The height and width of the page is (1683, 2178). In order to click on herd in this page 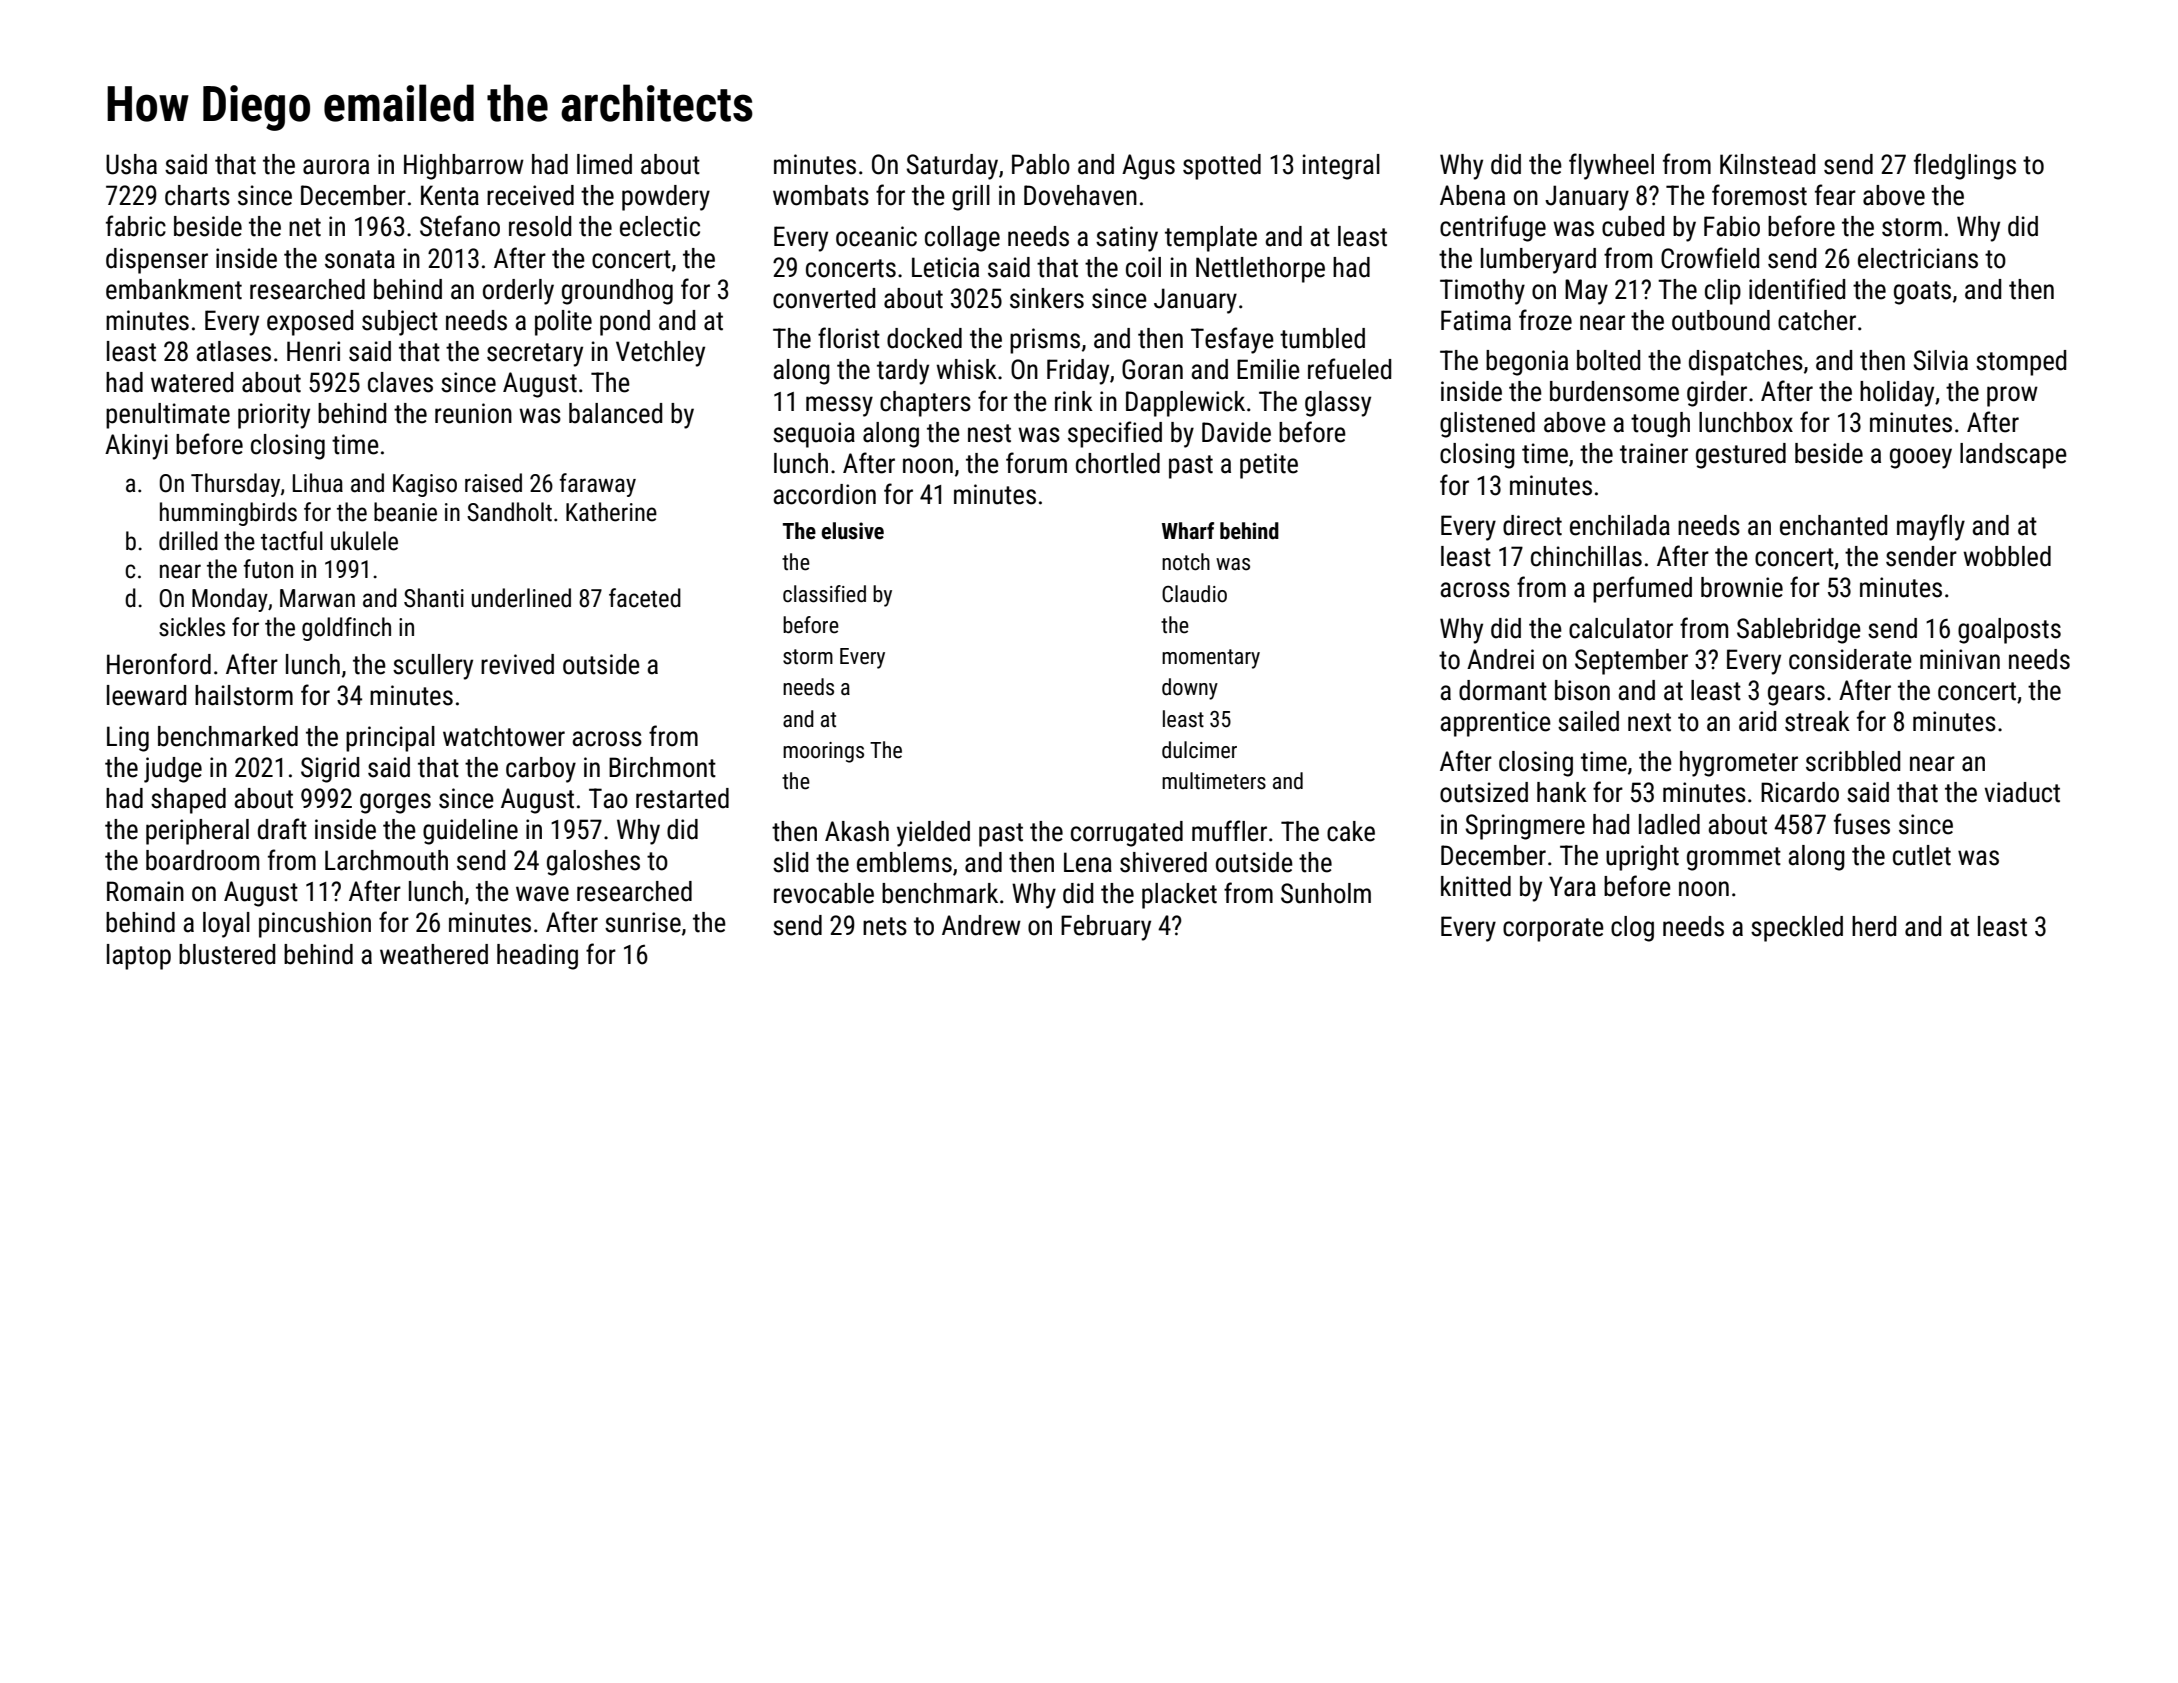, I will do `click(1874, 926)`.
